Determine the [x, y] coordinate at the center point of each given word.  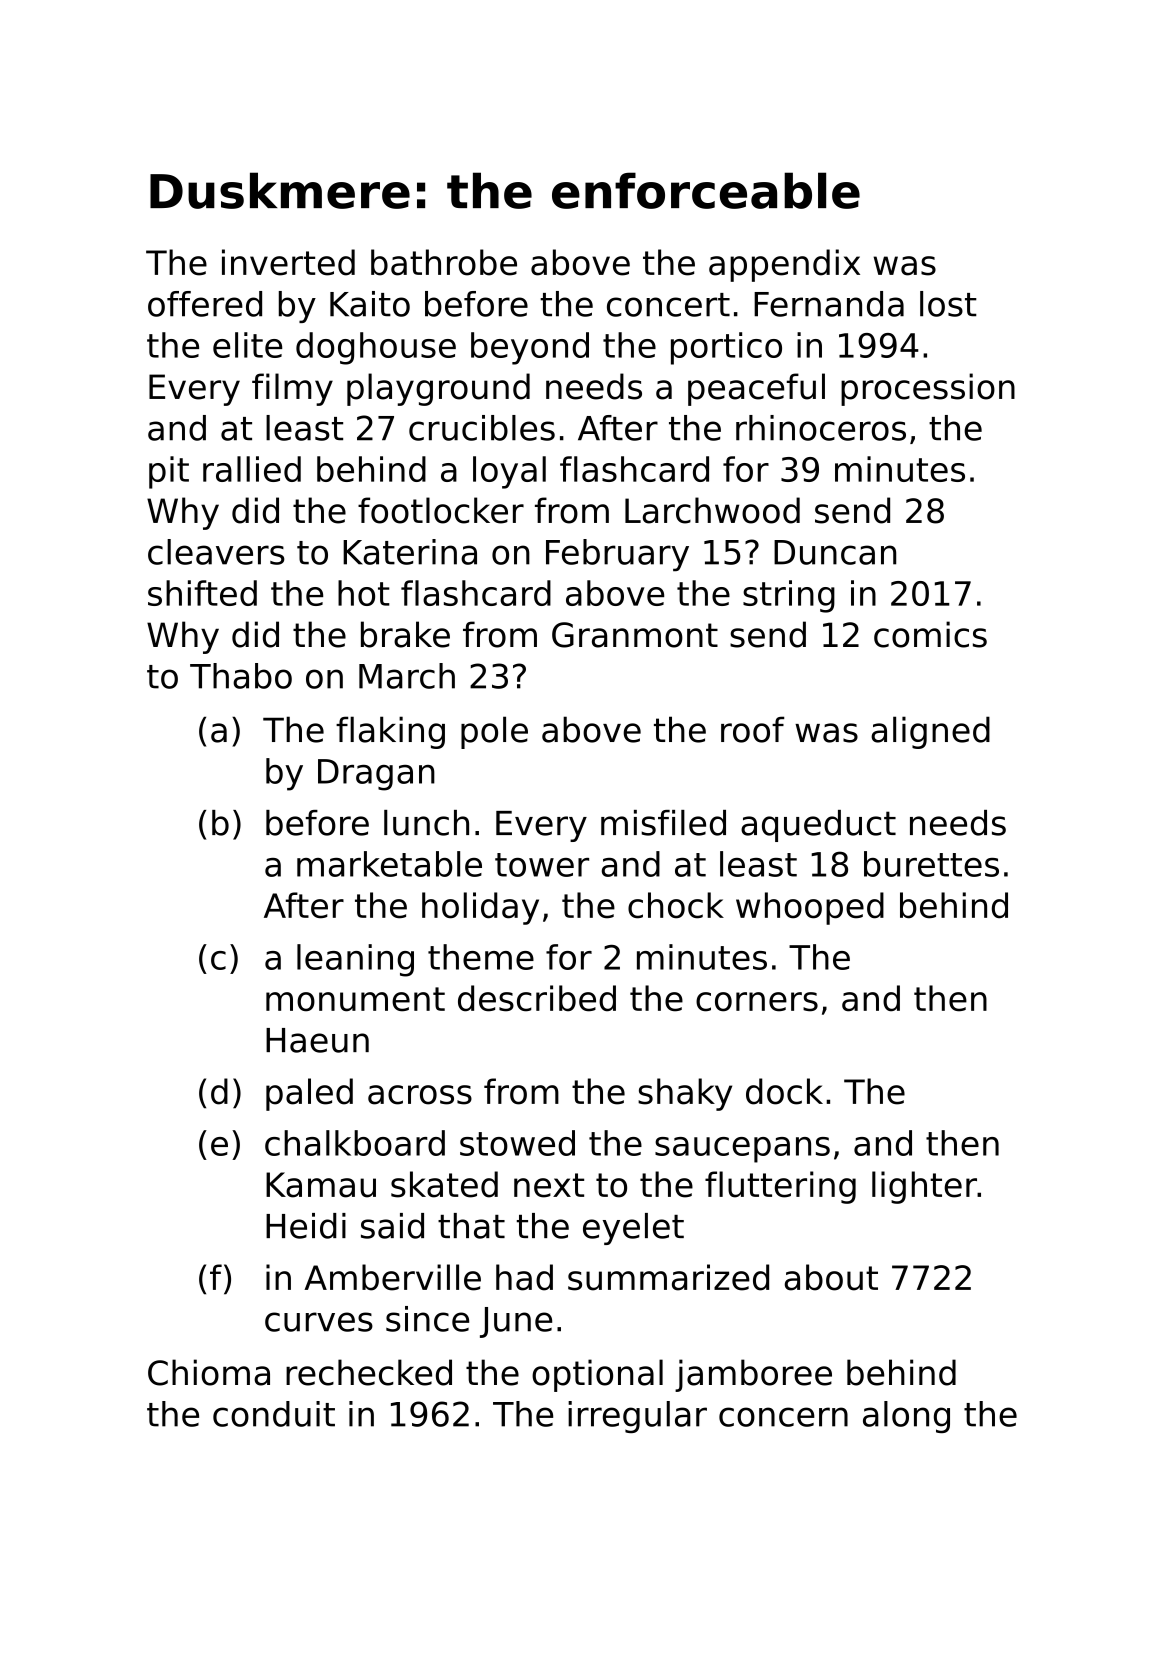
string [789, 596]
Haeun [317, 1040]
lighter [924, 1187]
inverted [288, 262]
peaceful [756, 389]
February [617, 555]
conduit [274, 1414]
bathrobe [444, 262]
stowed [517, 1143]
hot [364, 593]
